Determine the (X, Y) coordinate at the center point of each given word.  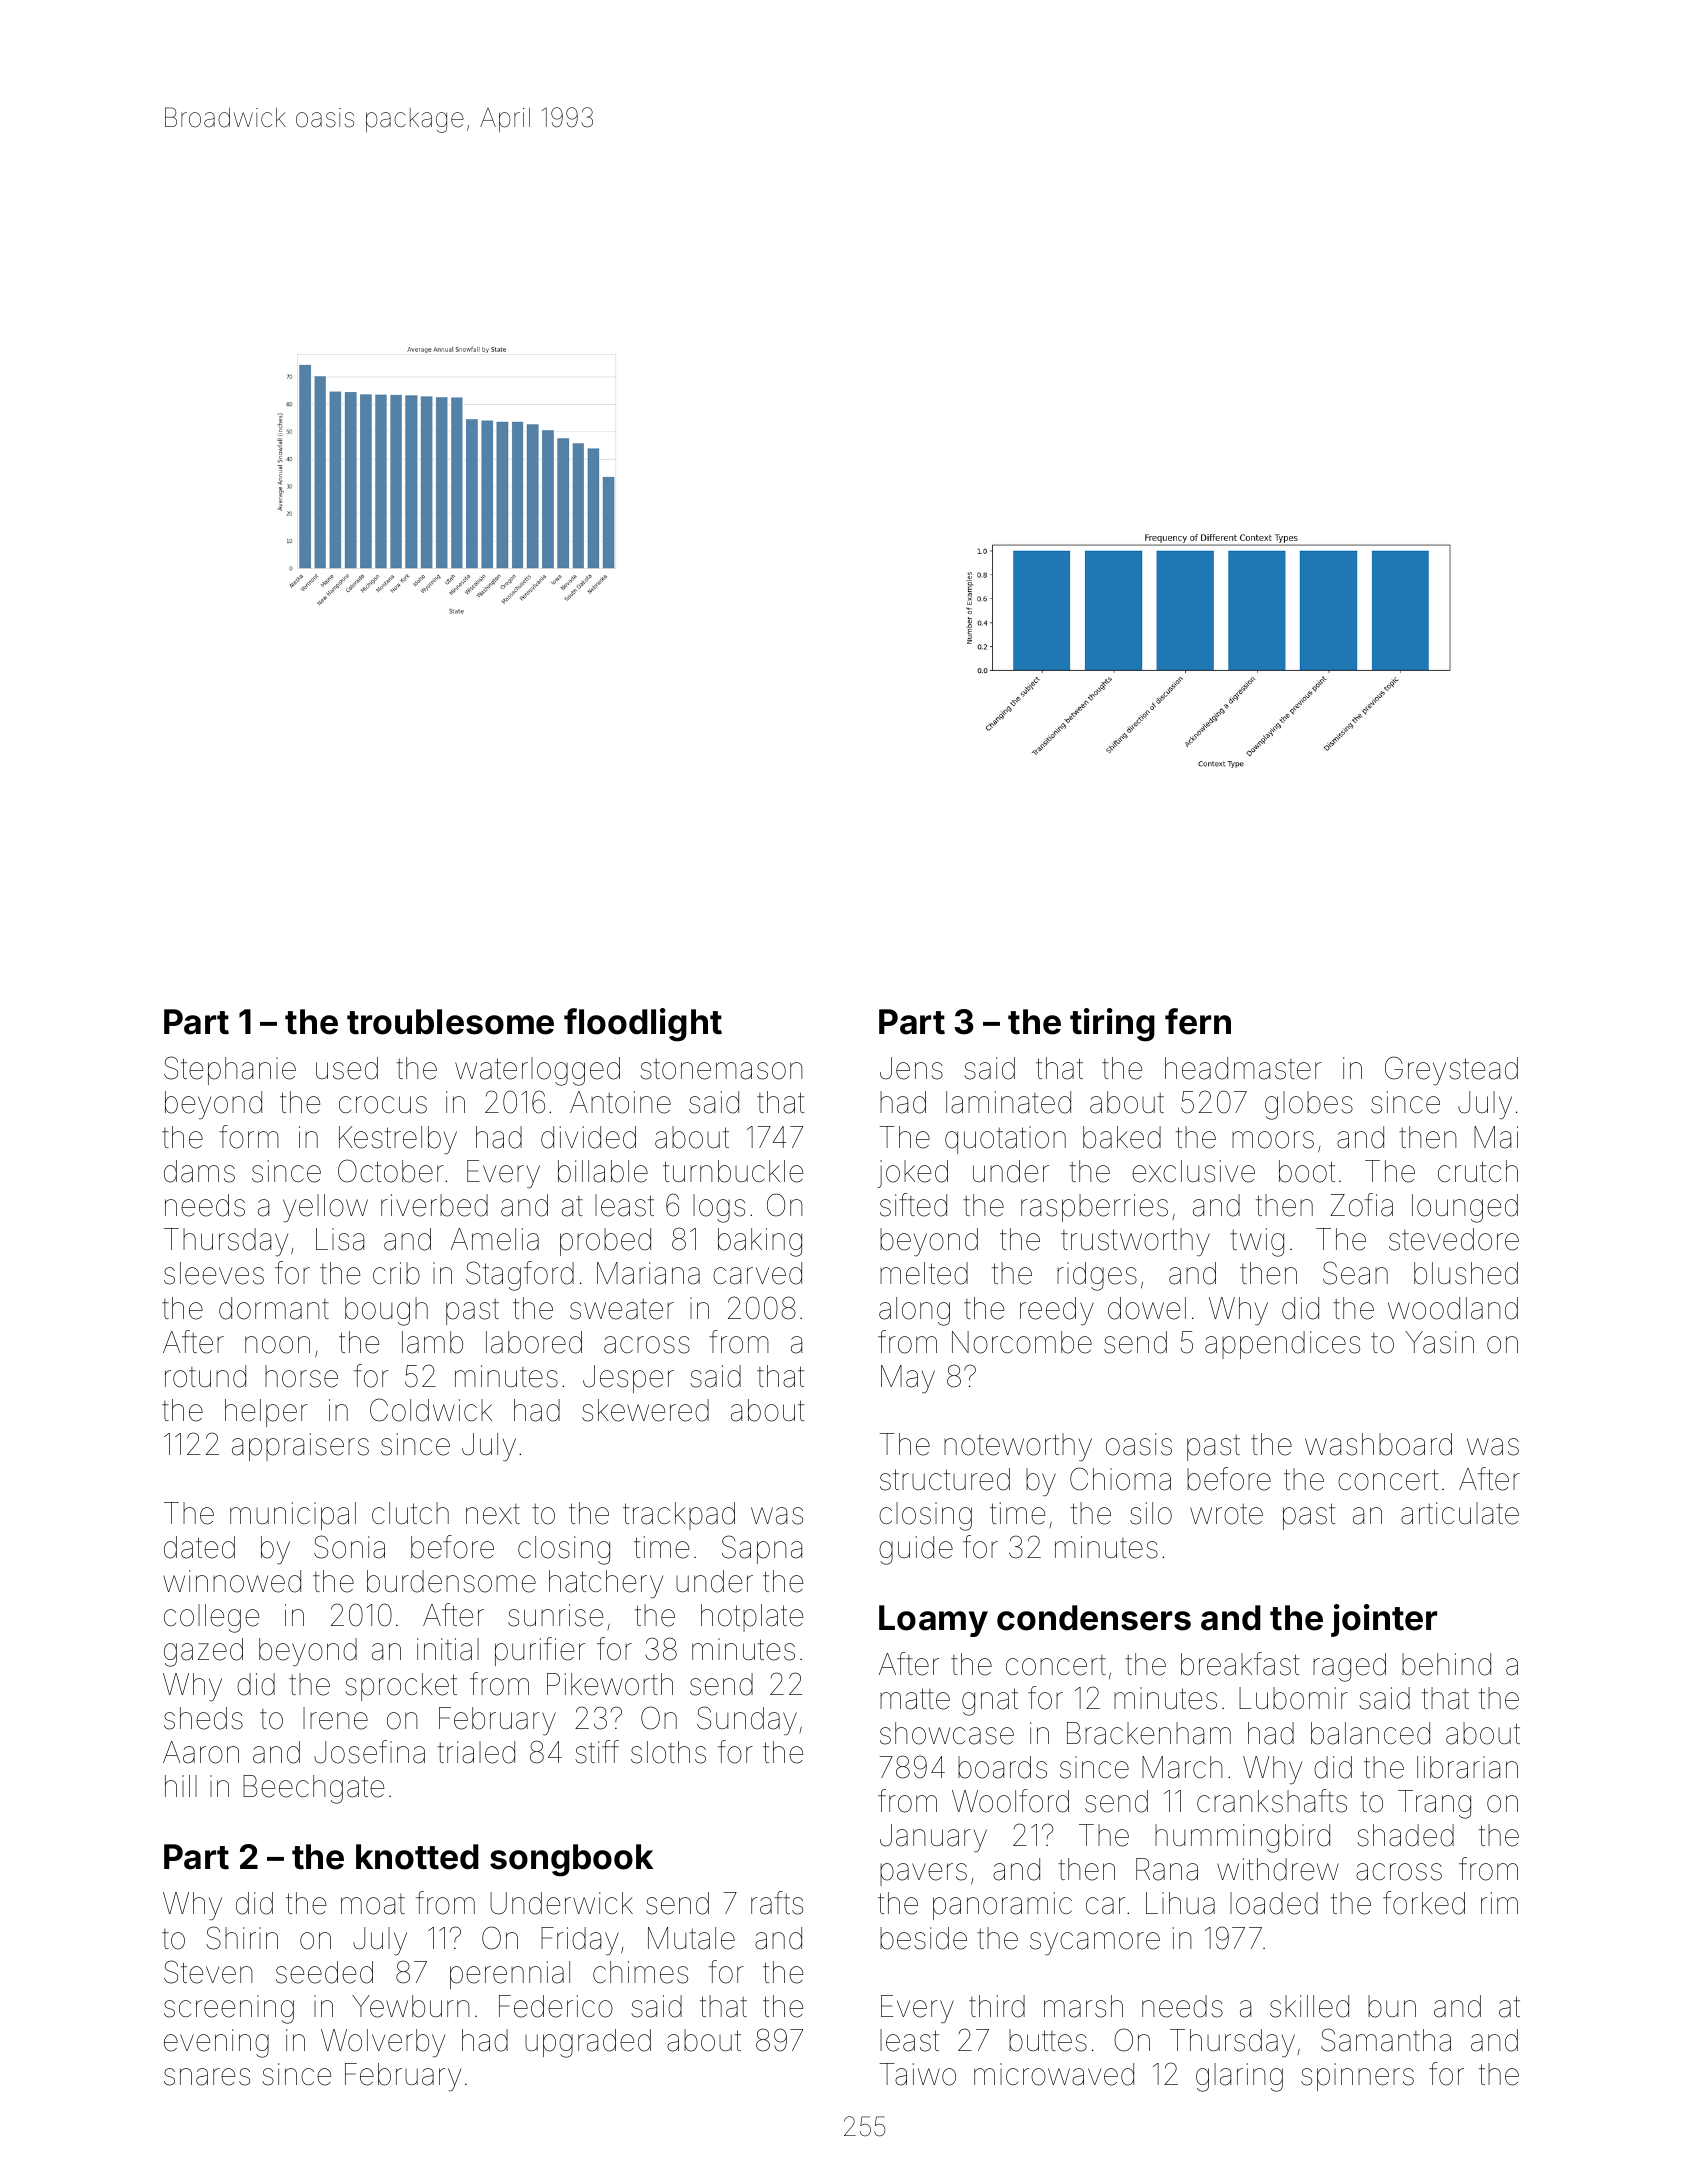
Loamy (933, 1621)
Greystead (1451, 1070)
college (211, 1618)
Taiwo (918, 2074)
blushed (1466, 1273)
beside (923, 1938)
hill (181, 1786)
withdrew (1278, 1869)
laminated (1008, 1102)
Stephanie (230, 1070)
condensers (1094, 1618)
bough (386, 1311)
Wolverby (383, 2043)
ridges (1097, 1276)
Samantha (1386, 2040)
